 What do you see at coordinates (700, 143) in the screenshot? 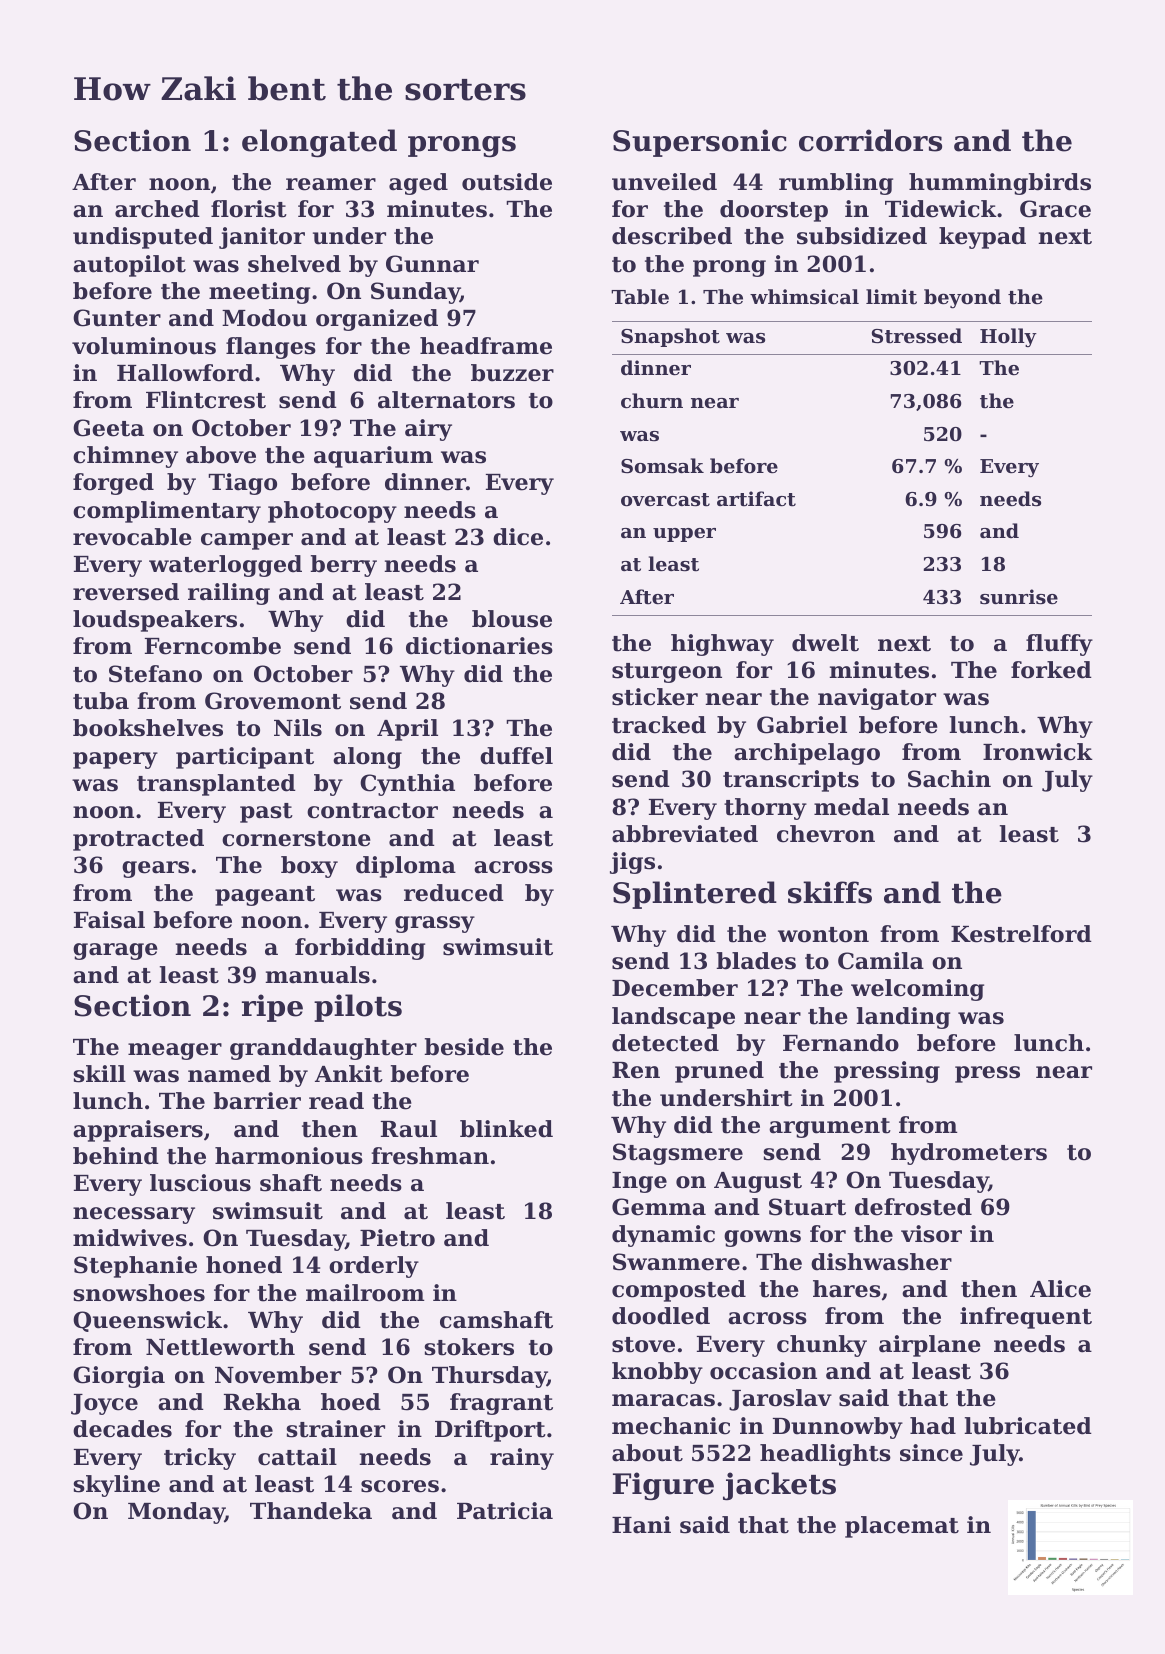
I see `Supersonic` at bounding box center [700, 143].
